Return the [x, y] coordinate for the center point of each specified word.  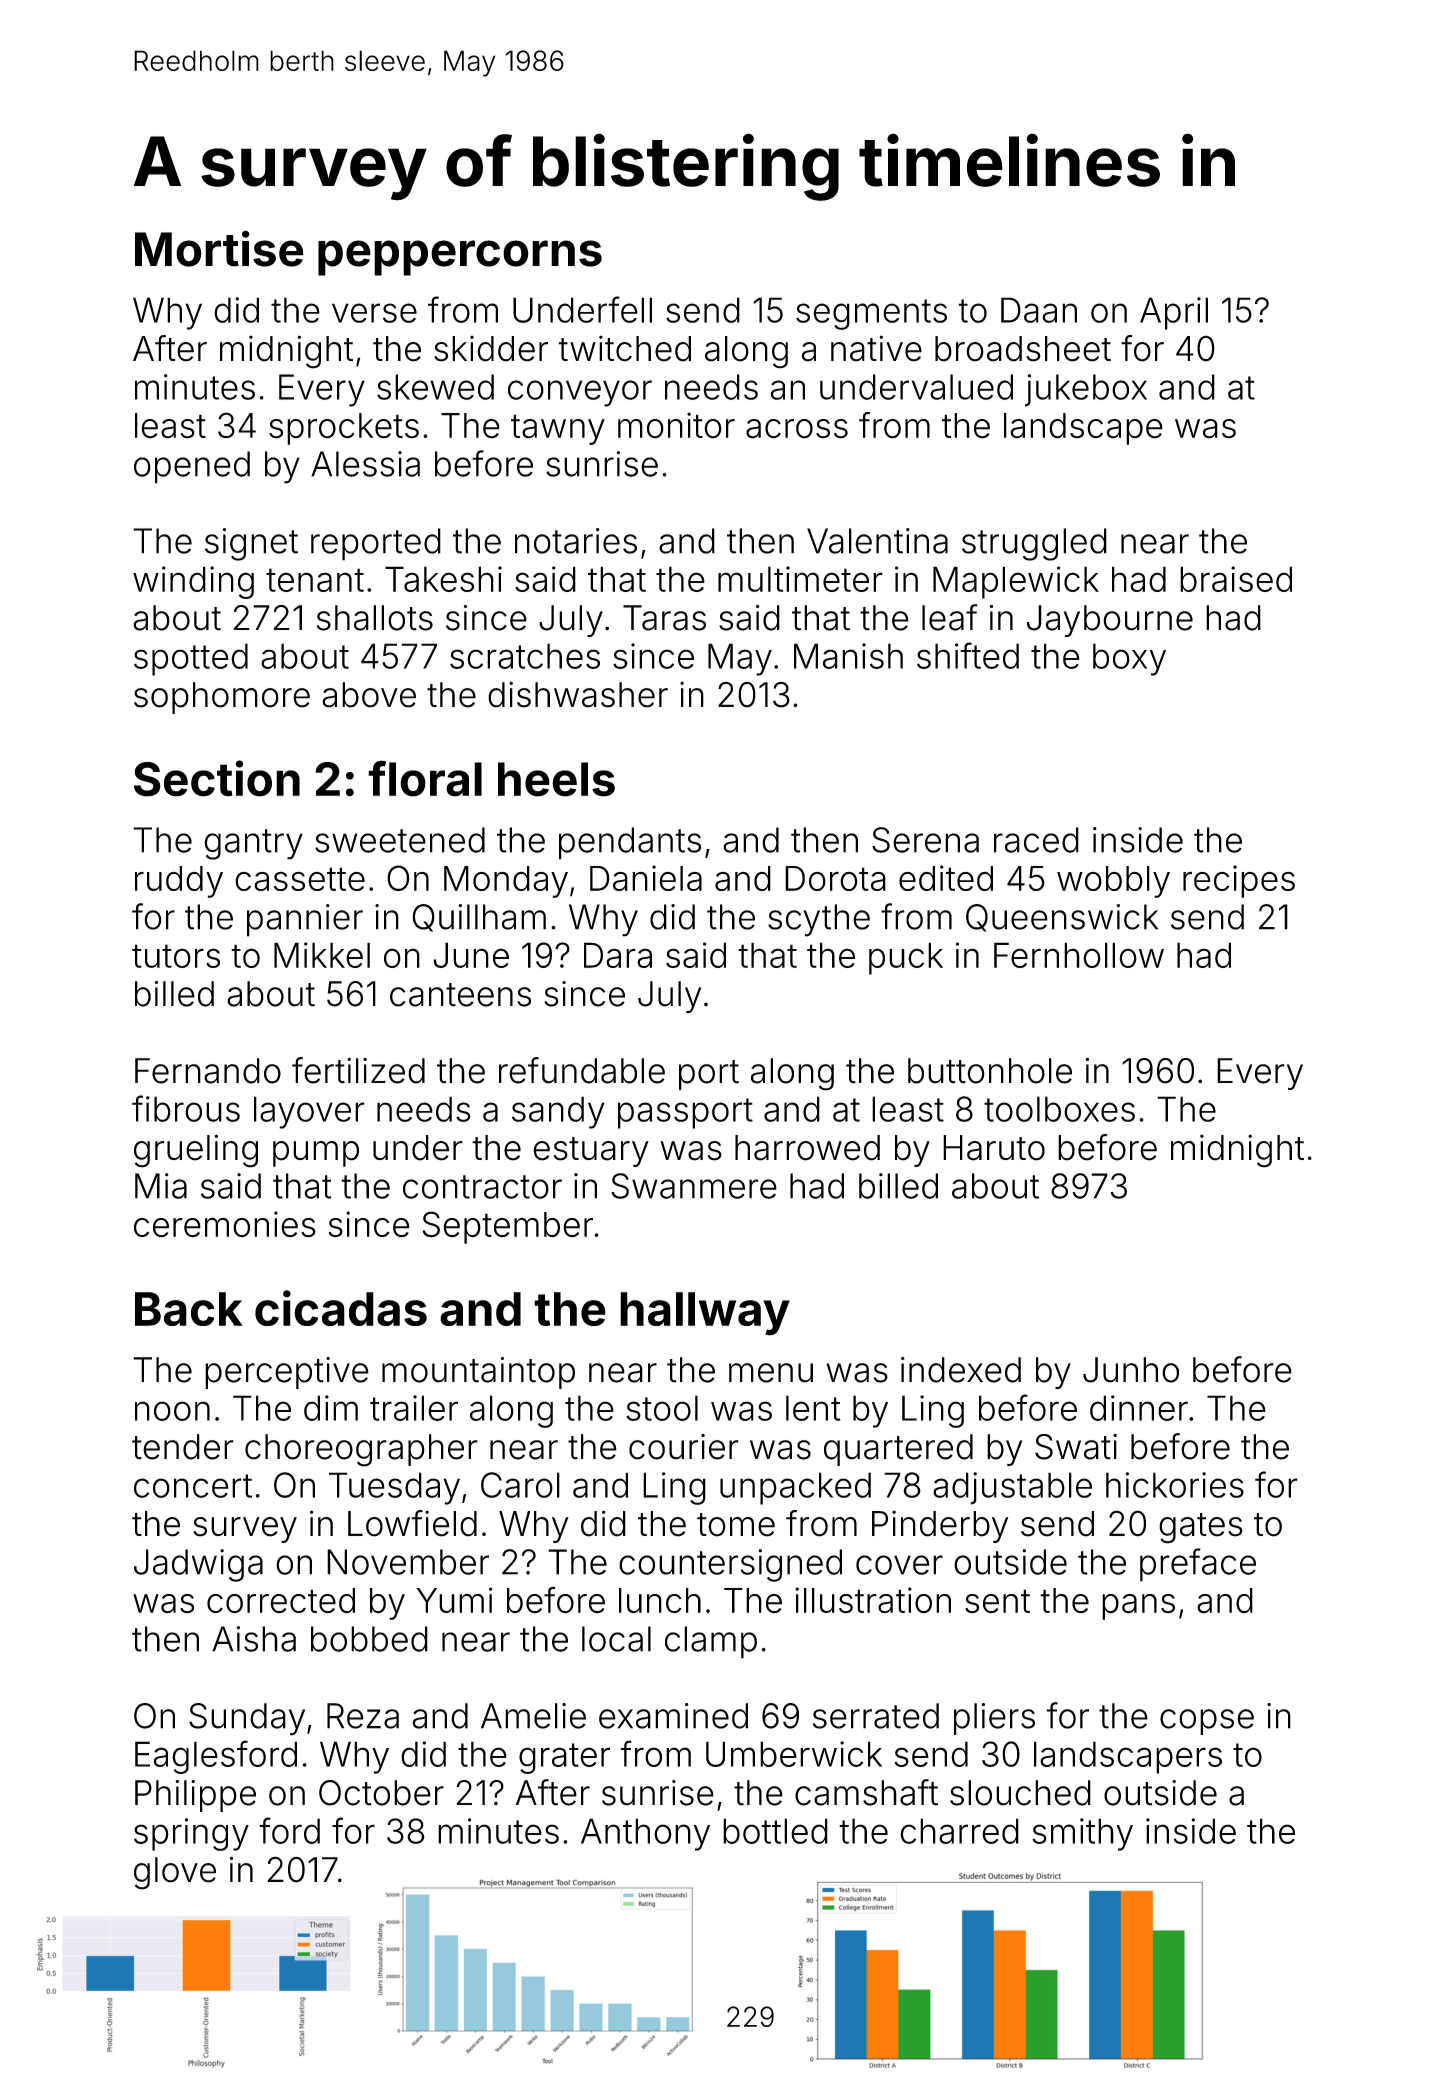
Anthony [645, 1834]
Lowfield [412, 1523]
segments [871, 314]
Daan [1039, 310]
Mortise [219, 248]
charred [959, 1831]
